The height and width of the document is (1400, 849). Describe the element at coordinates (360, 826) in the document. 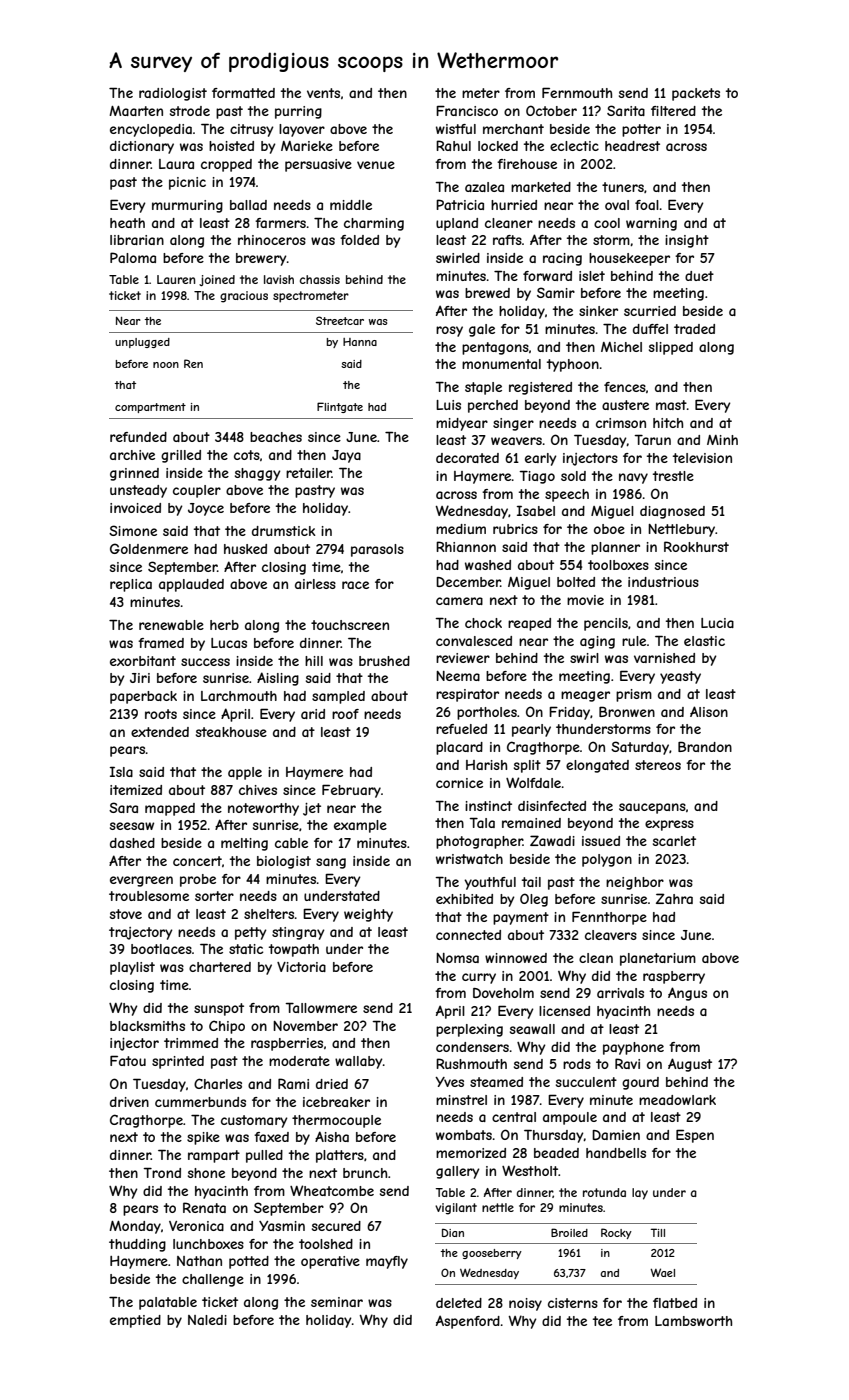

I see `example` at that location.
